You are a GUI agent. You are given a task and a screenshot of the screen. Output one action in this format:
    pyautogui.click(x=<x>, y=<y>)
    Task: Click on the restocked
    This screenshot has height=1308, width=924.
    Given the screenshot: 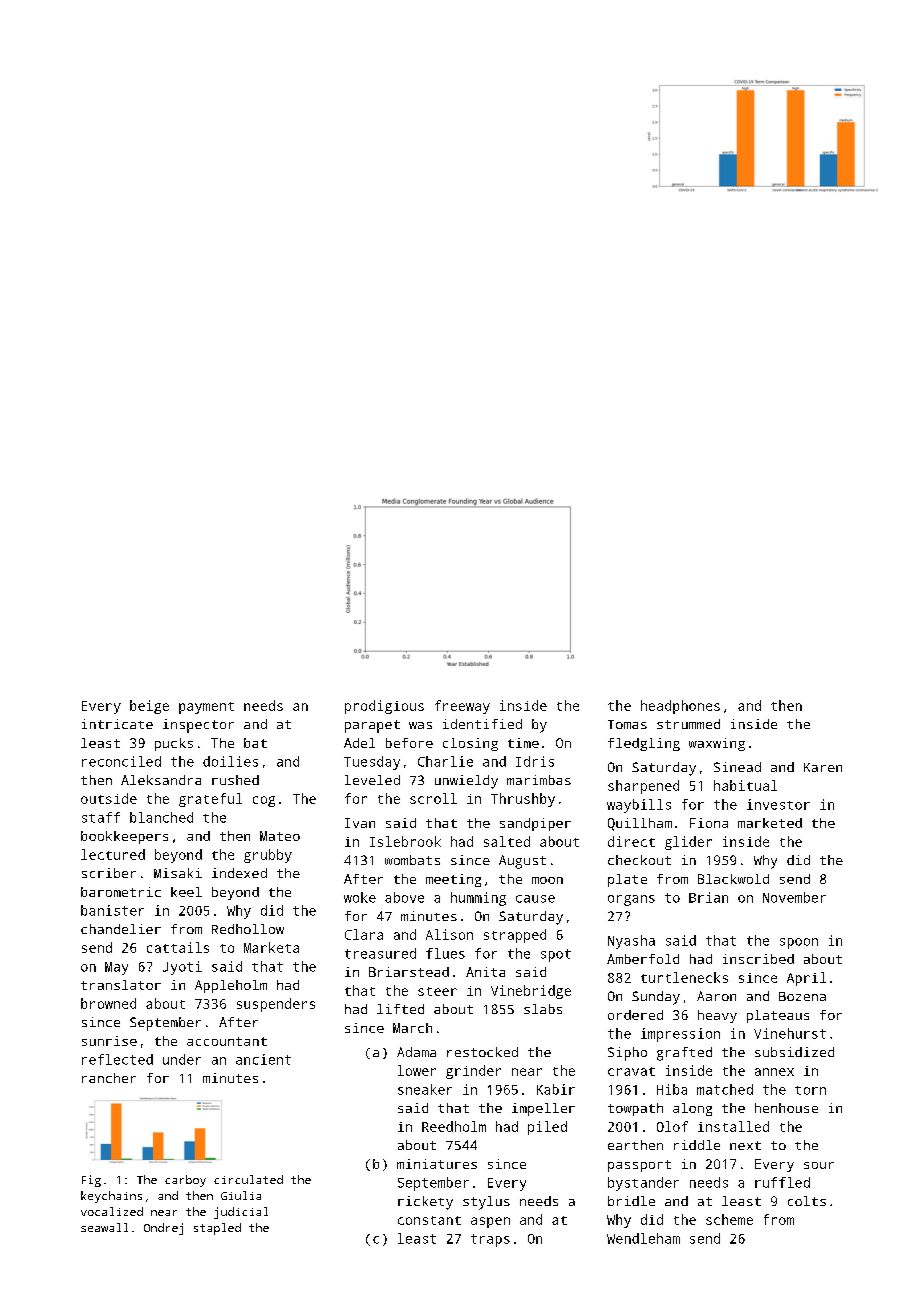 What is the action you would take?
    pyautogui.click(x=482, y=1052)
